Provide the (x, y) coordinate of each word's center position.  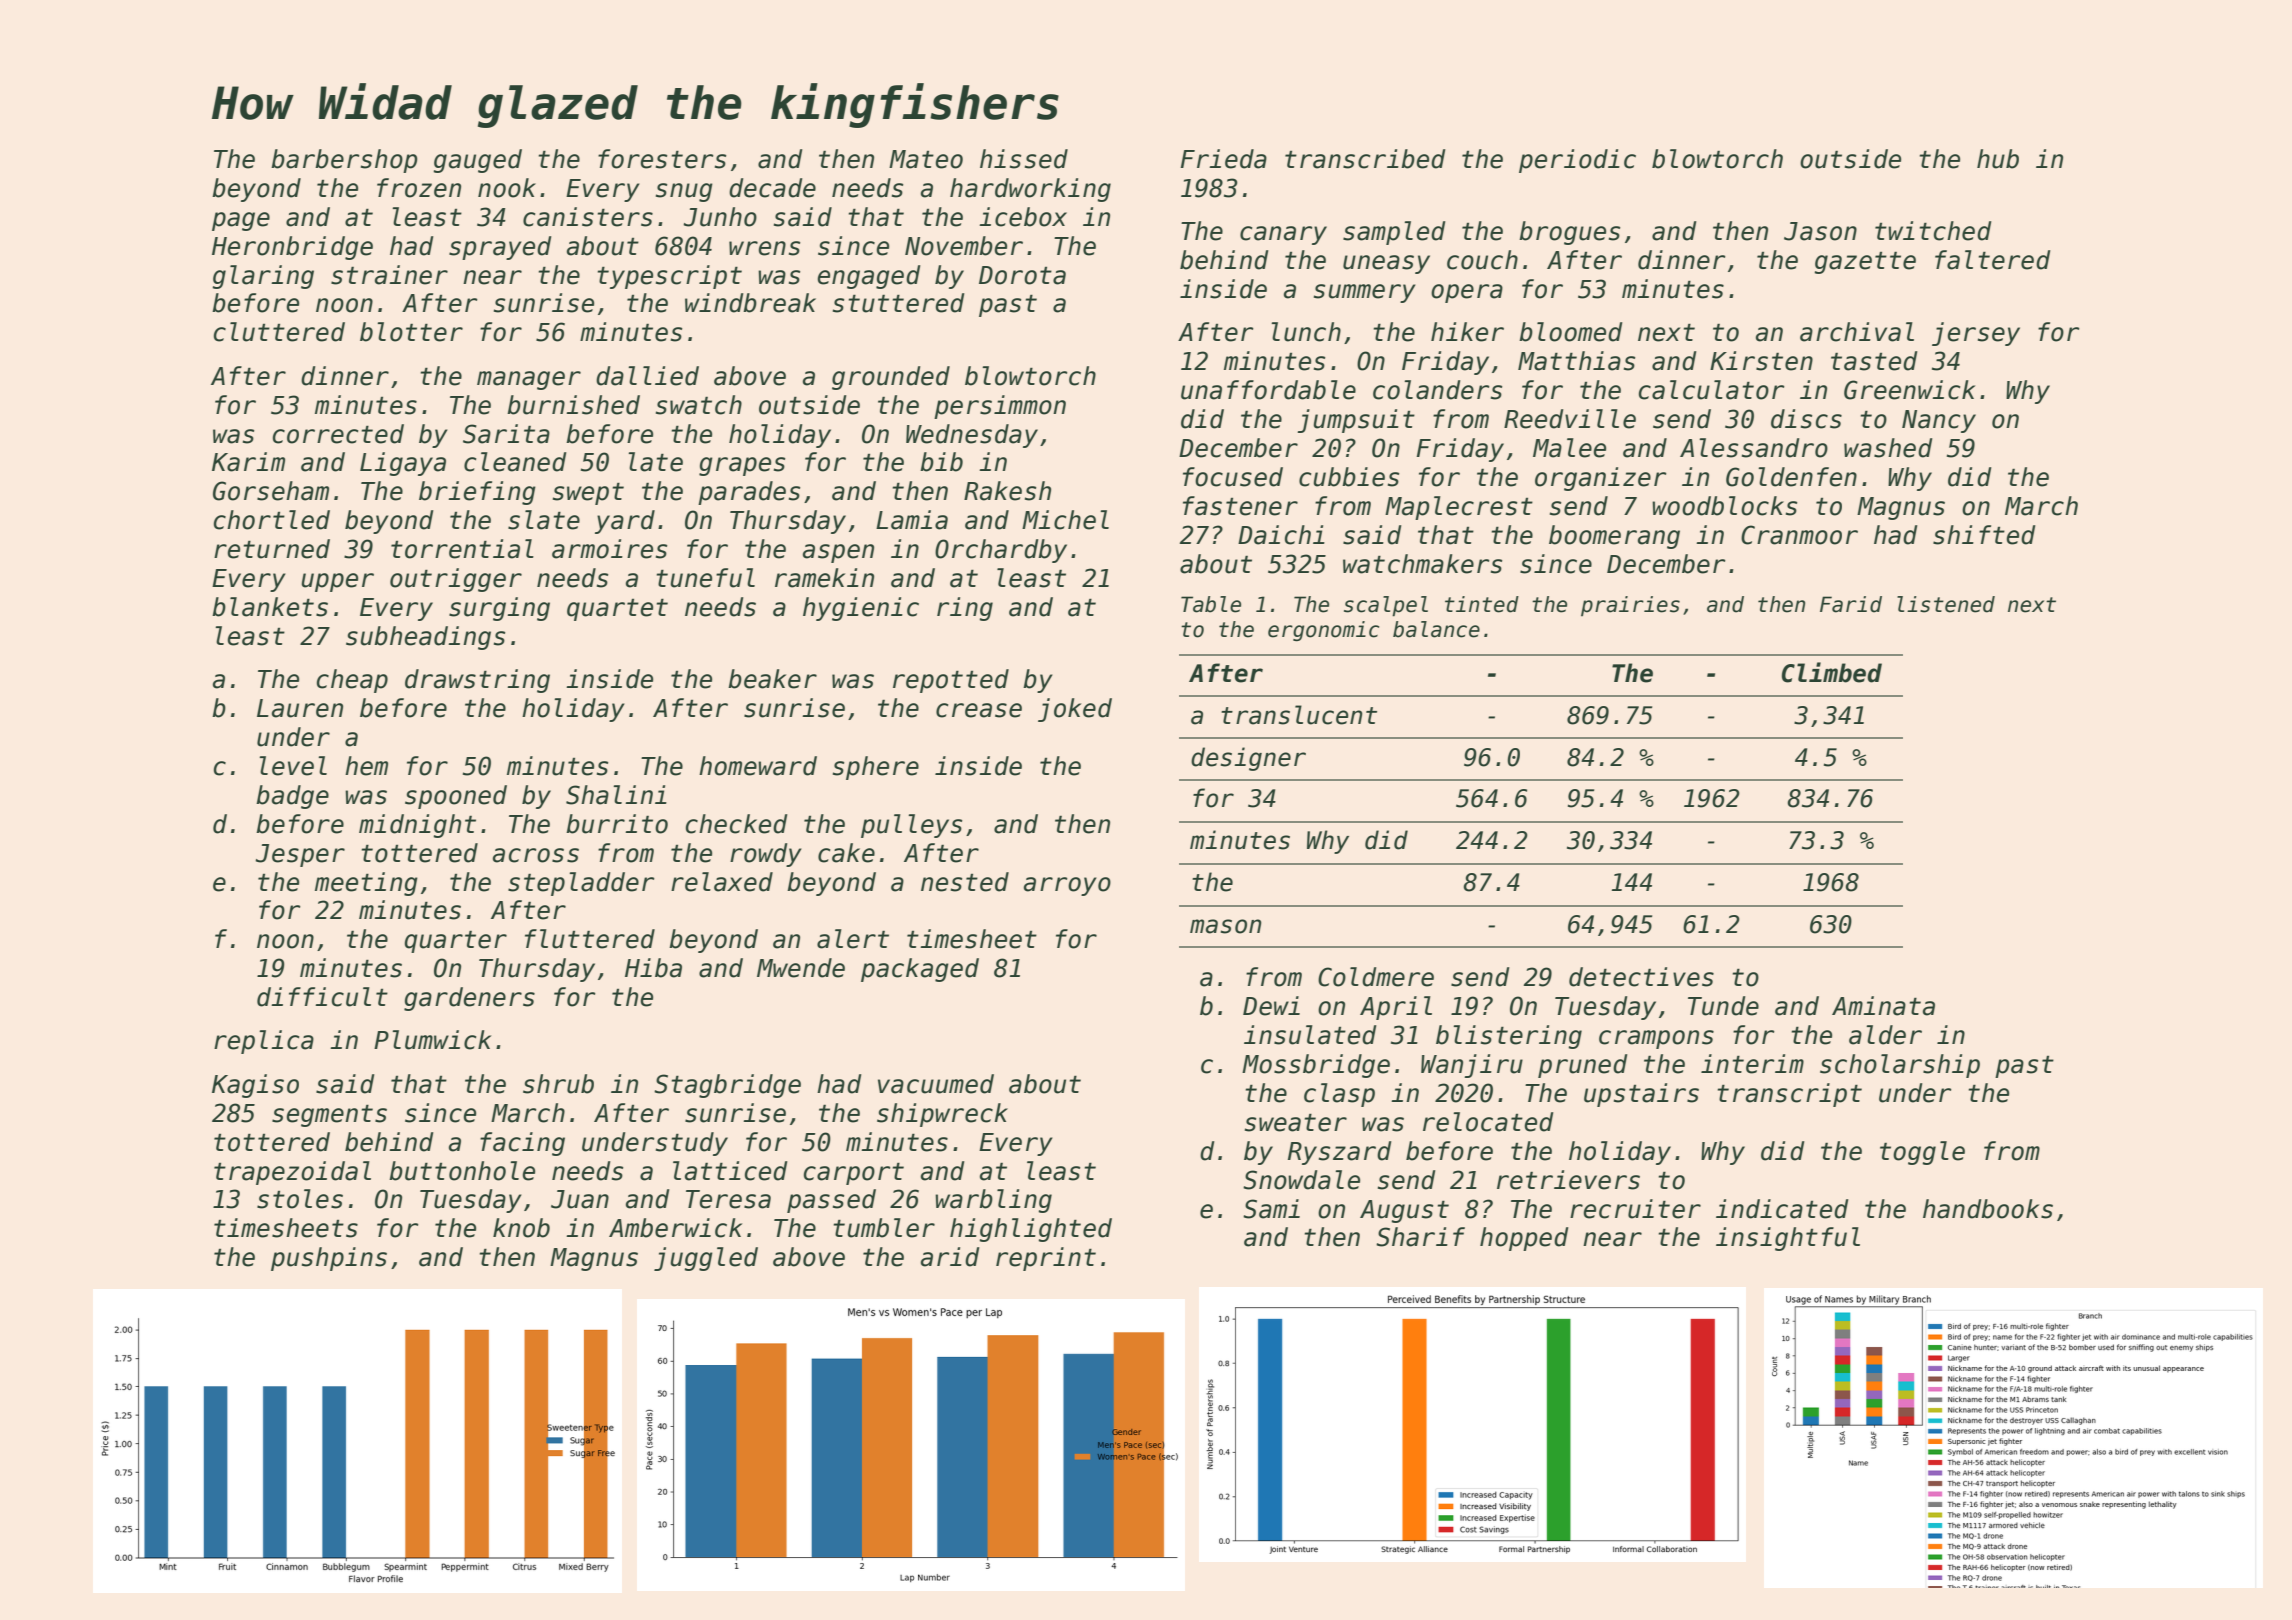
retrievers (1568, 1180)
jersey (1976, 334)
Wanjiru (1472, 1066)
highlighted (1031, 1230)
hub (1998, 159)
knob (521, 1228)
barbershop (344, 161)
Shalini (616, 795)
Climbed (1832, 672)
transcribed (1365, 159)
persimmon (1000, 407)
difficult (322, 997)
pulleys (911, 826)
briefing (477, 493)
